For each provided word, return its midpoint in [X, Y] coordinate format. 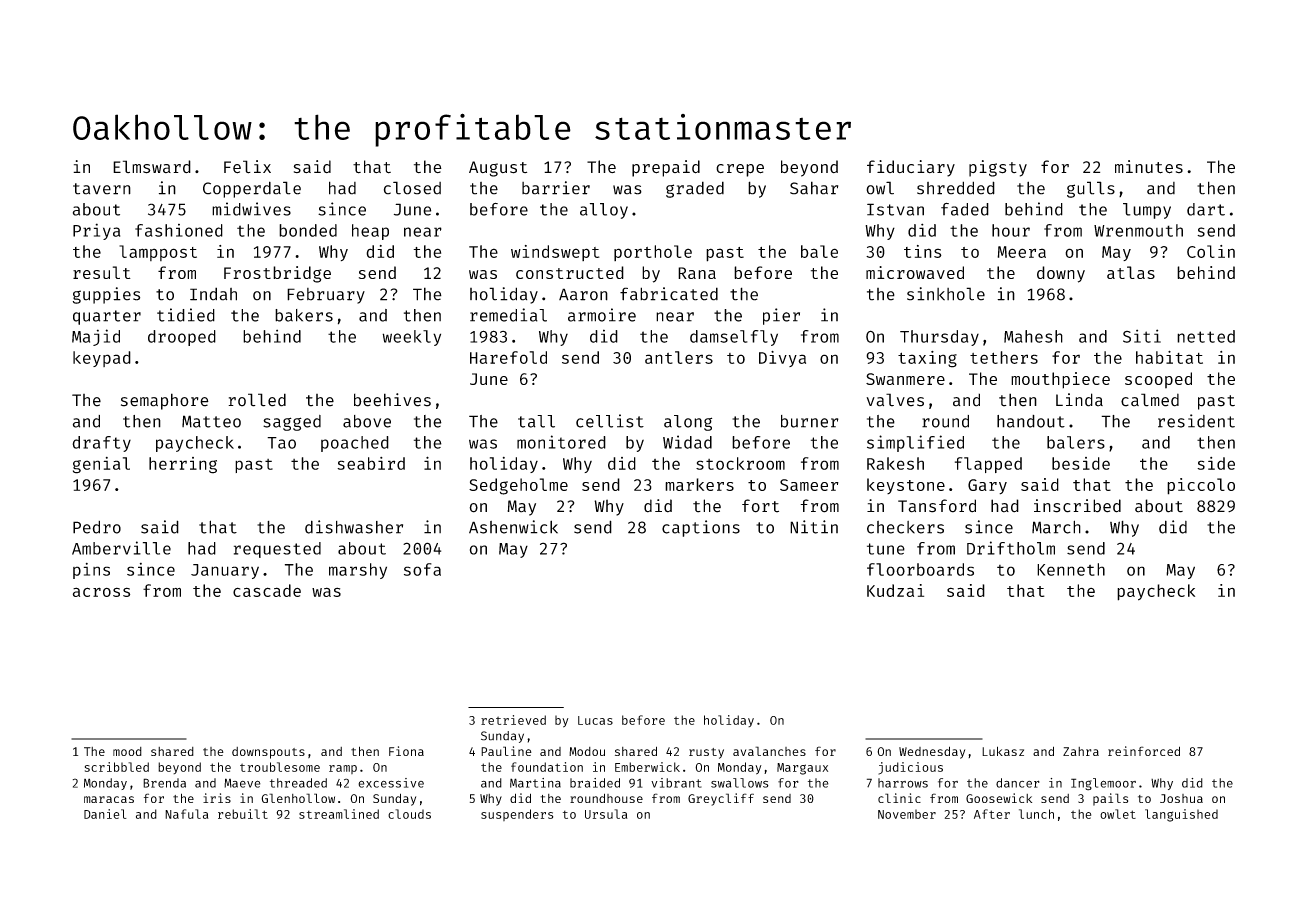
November [907, 814]
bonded [308, 230]
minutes [1149, 167]
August [498, 169]
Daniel [105, 814]
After [992, 814]
